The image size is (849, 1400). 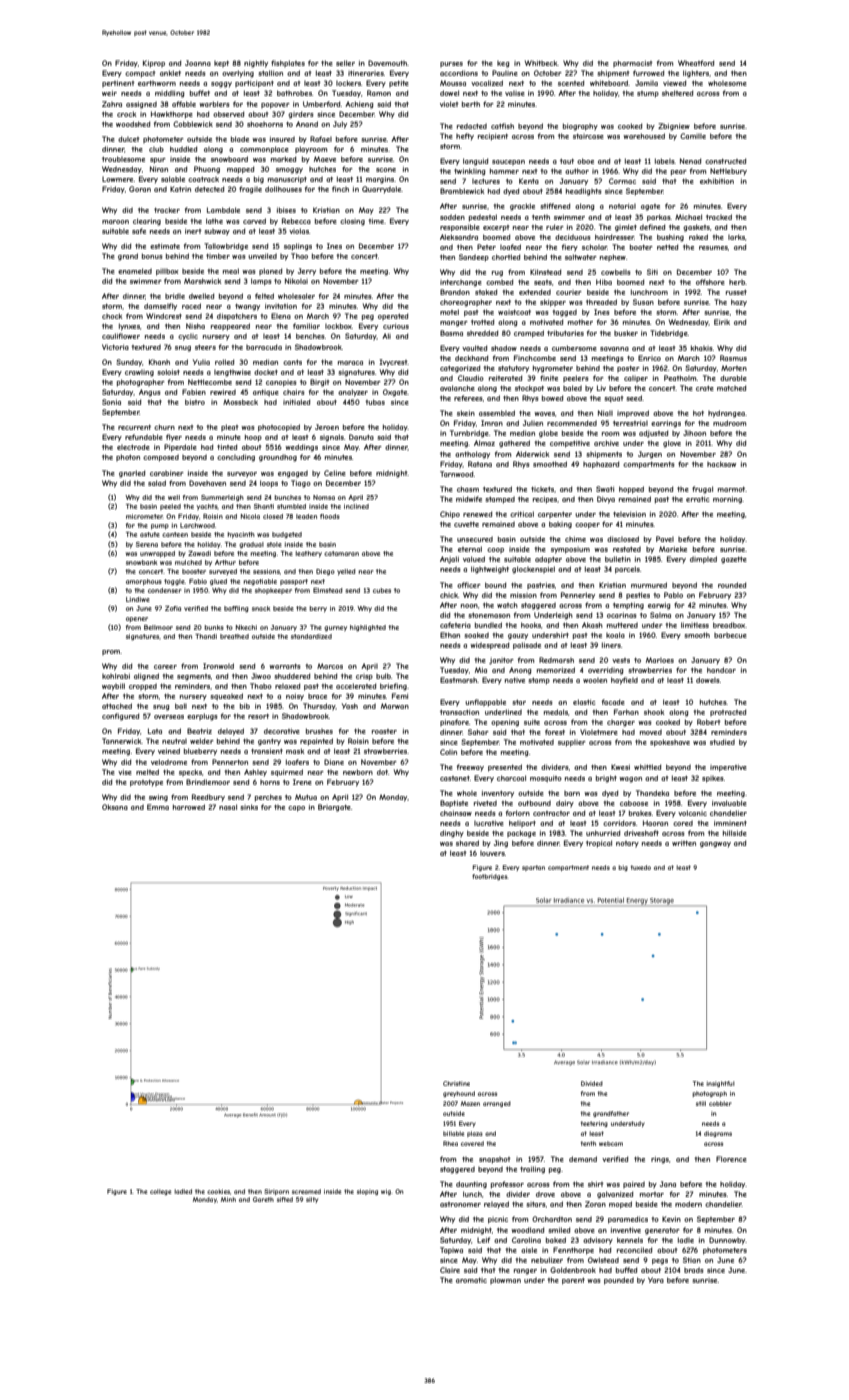 I want to click on gurney, so click(x=335, y=629).
